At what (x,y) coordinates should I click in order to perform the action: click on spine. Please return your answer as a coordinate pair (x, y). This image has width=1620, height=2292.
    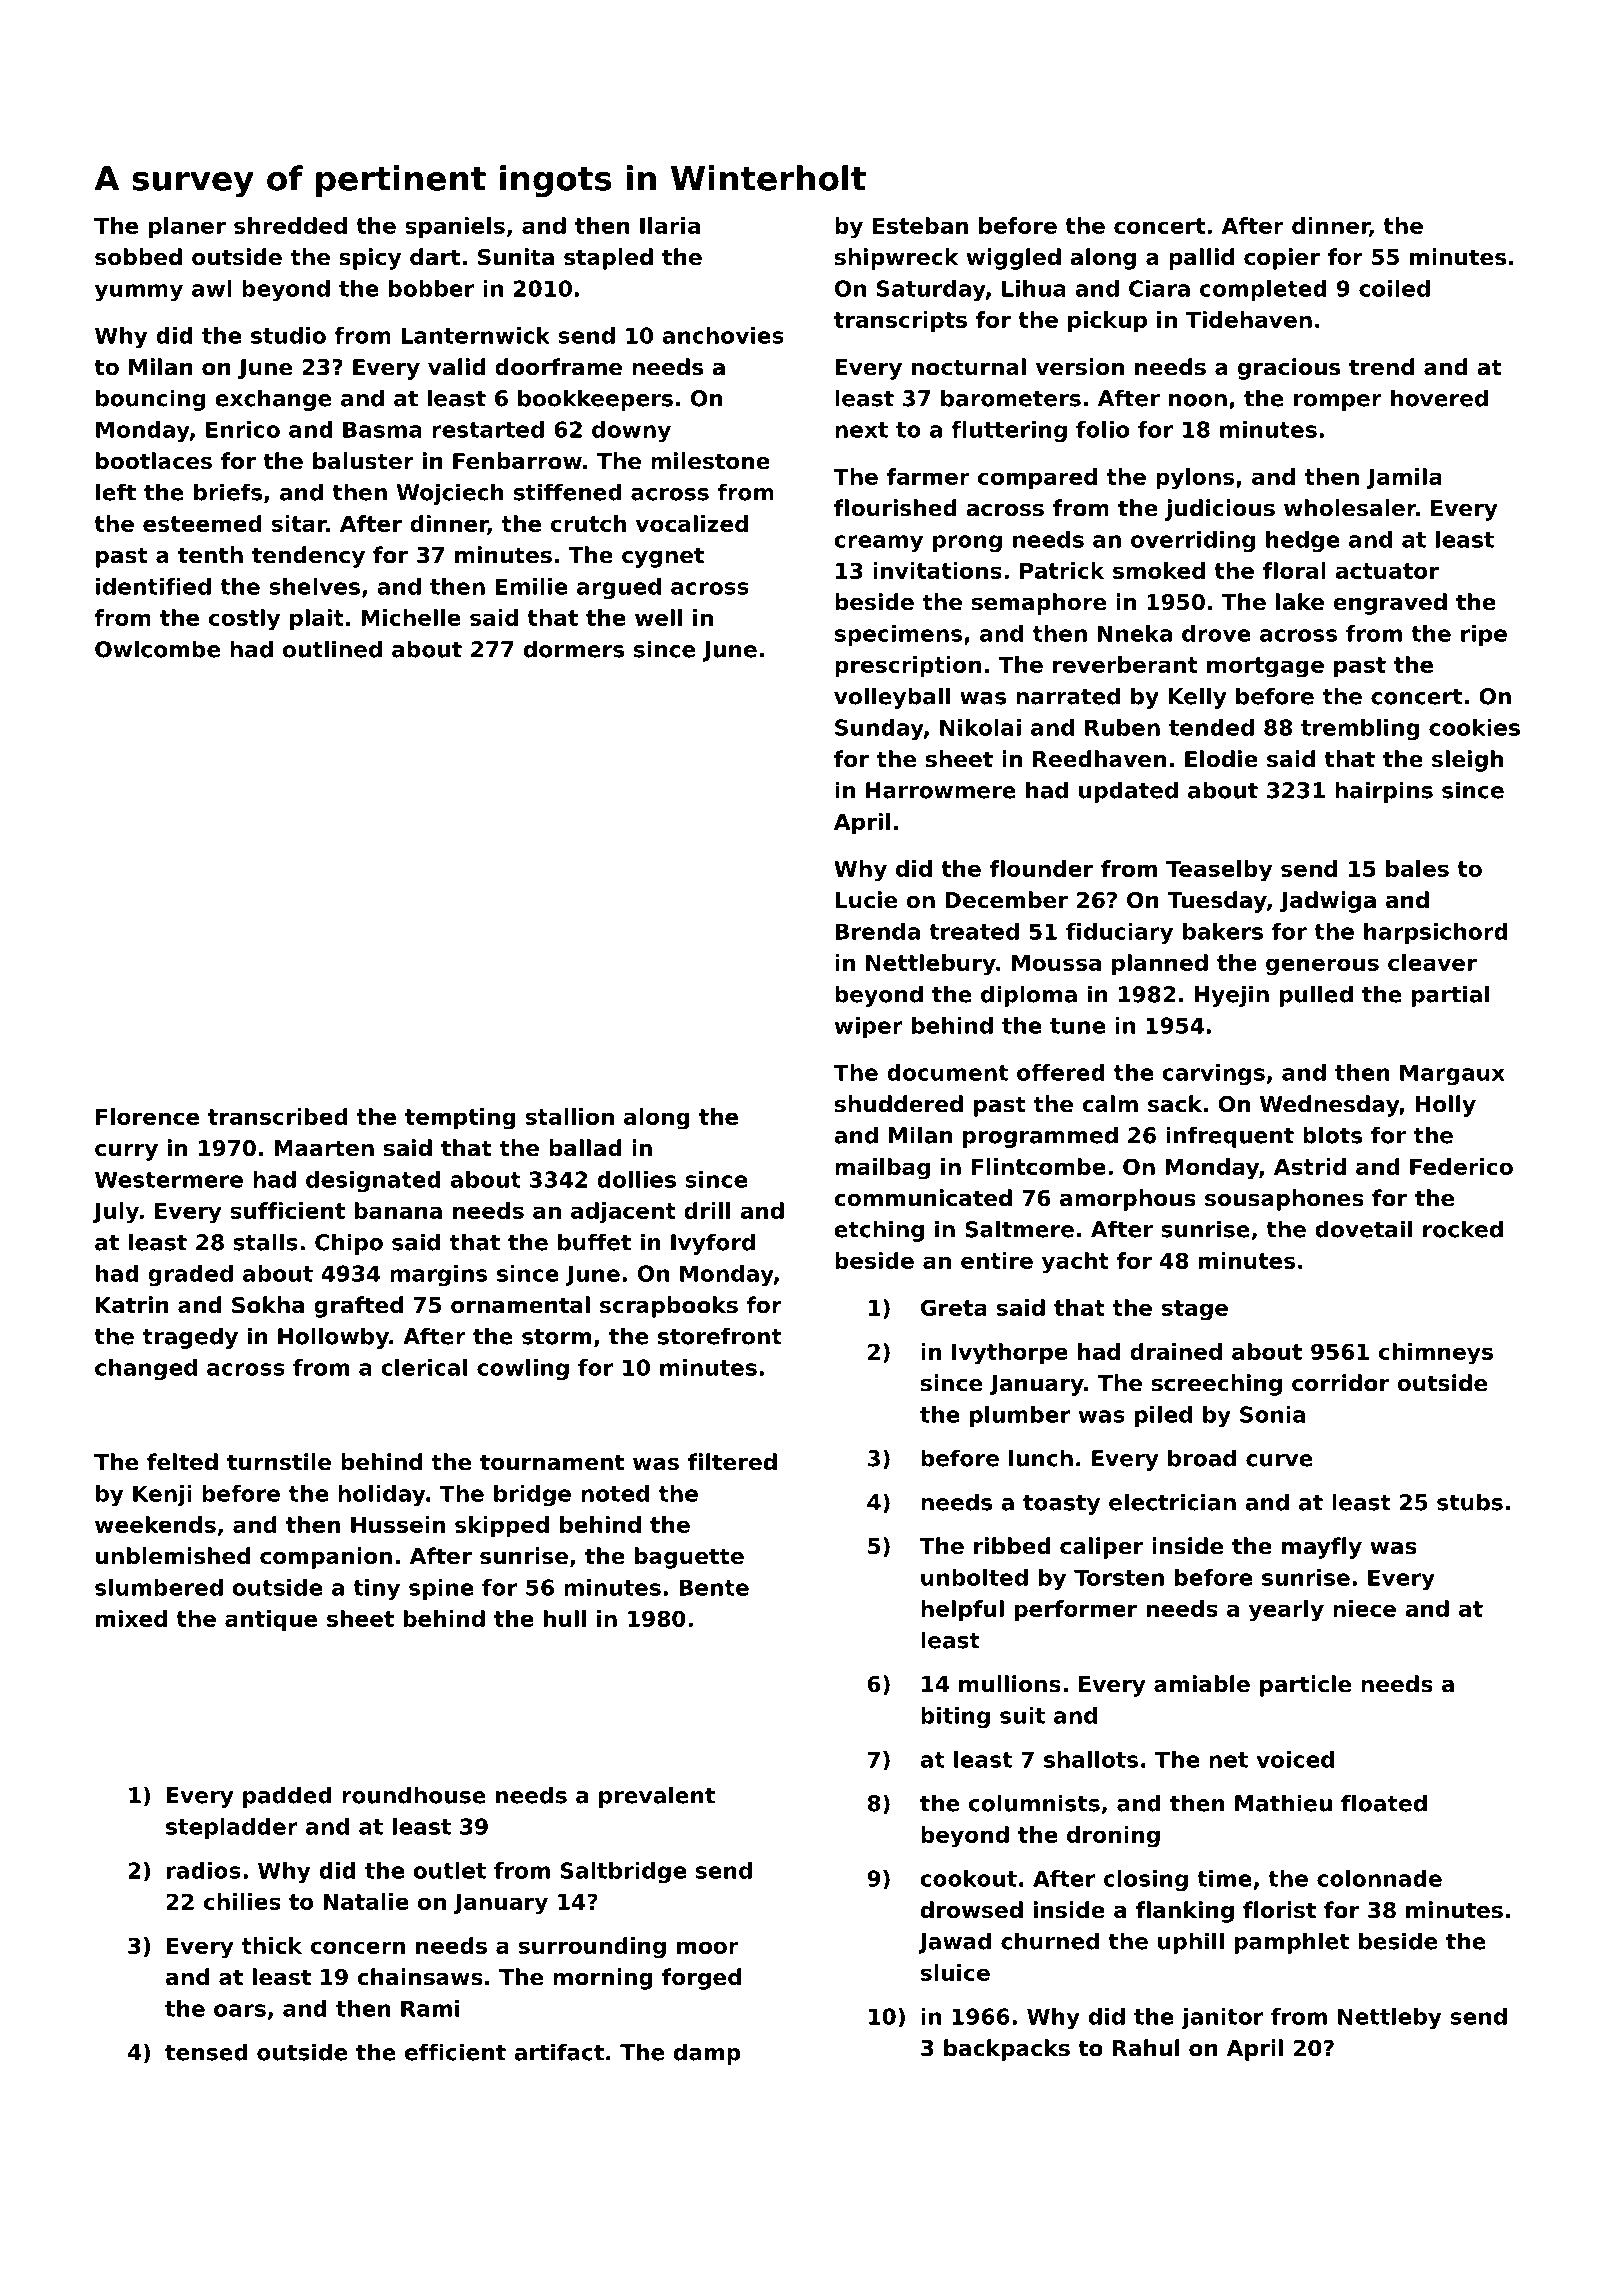
    Looking at the image, I should click on (441, 1589).
